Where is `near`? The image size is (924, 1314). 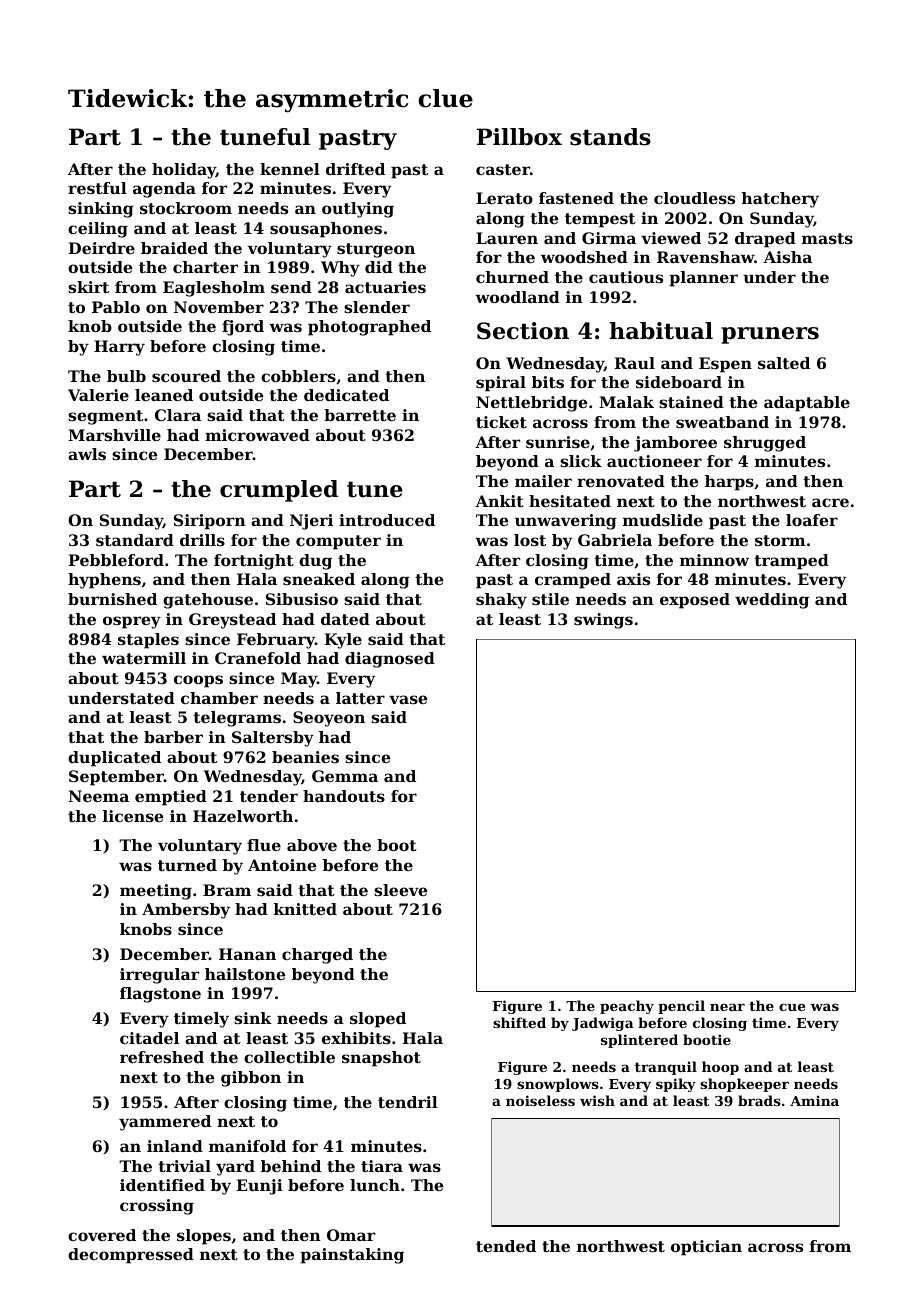
near is located at coordinates (727, 1007).
